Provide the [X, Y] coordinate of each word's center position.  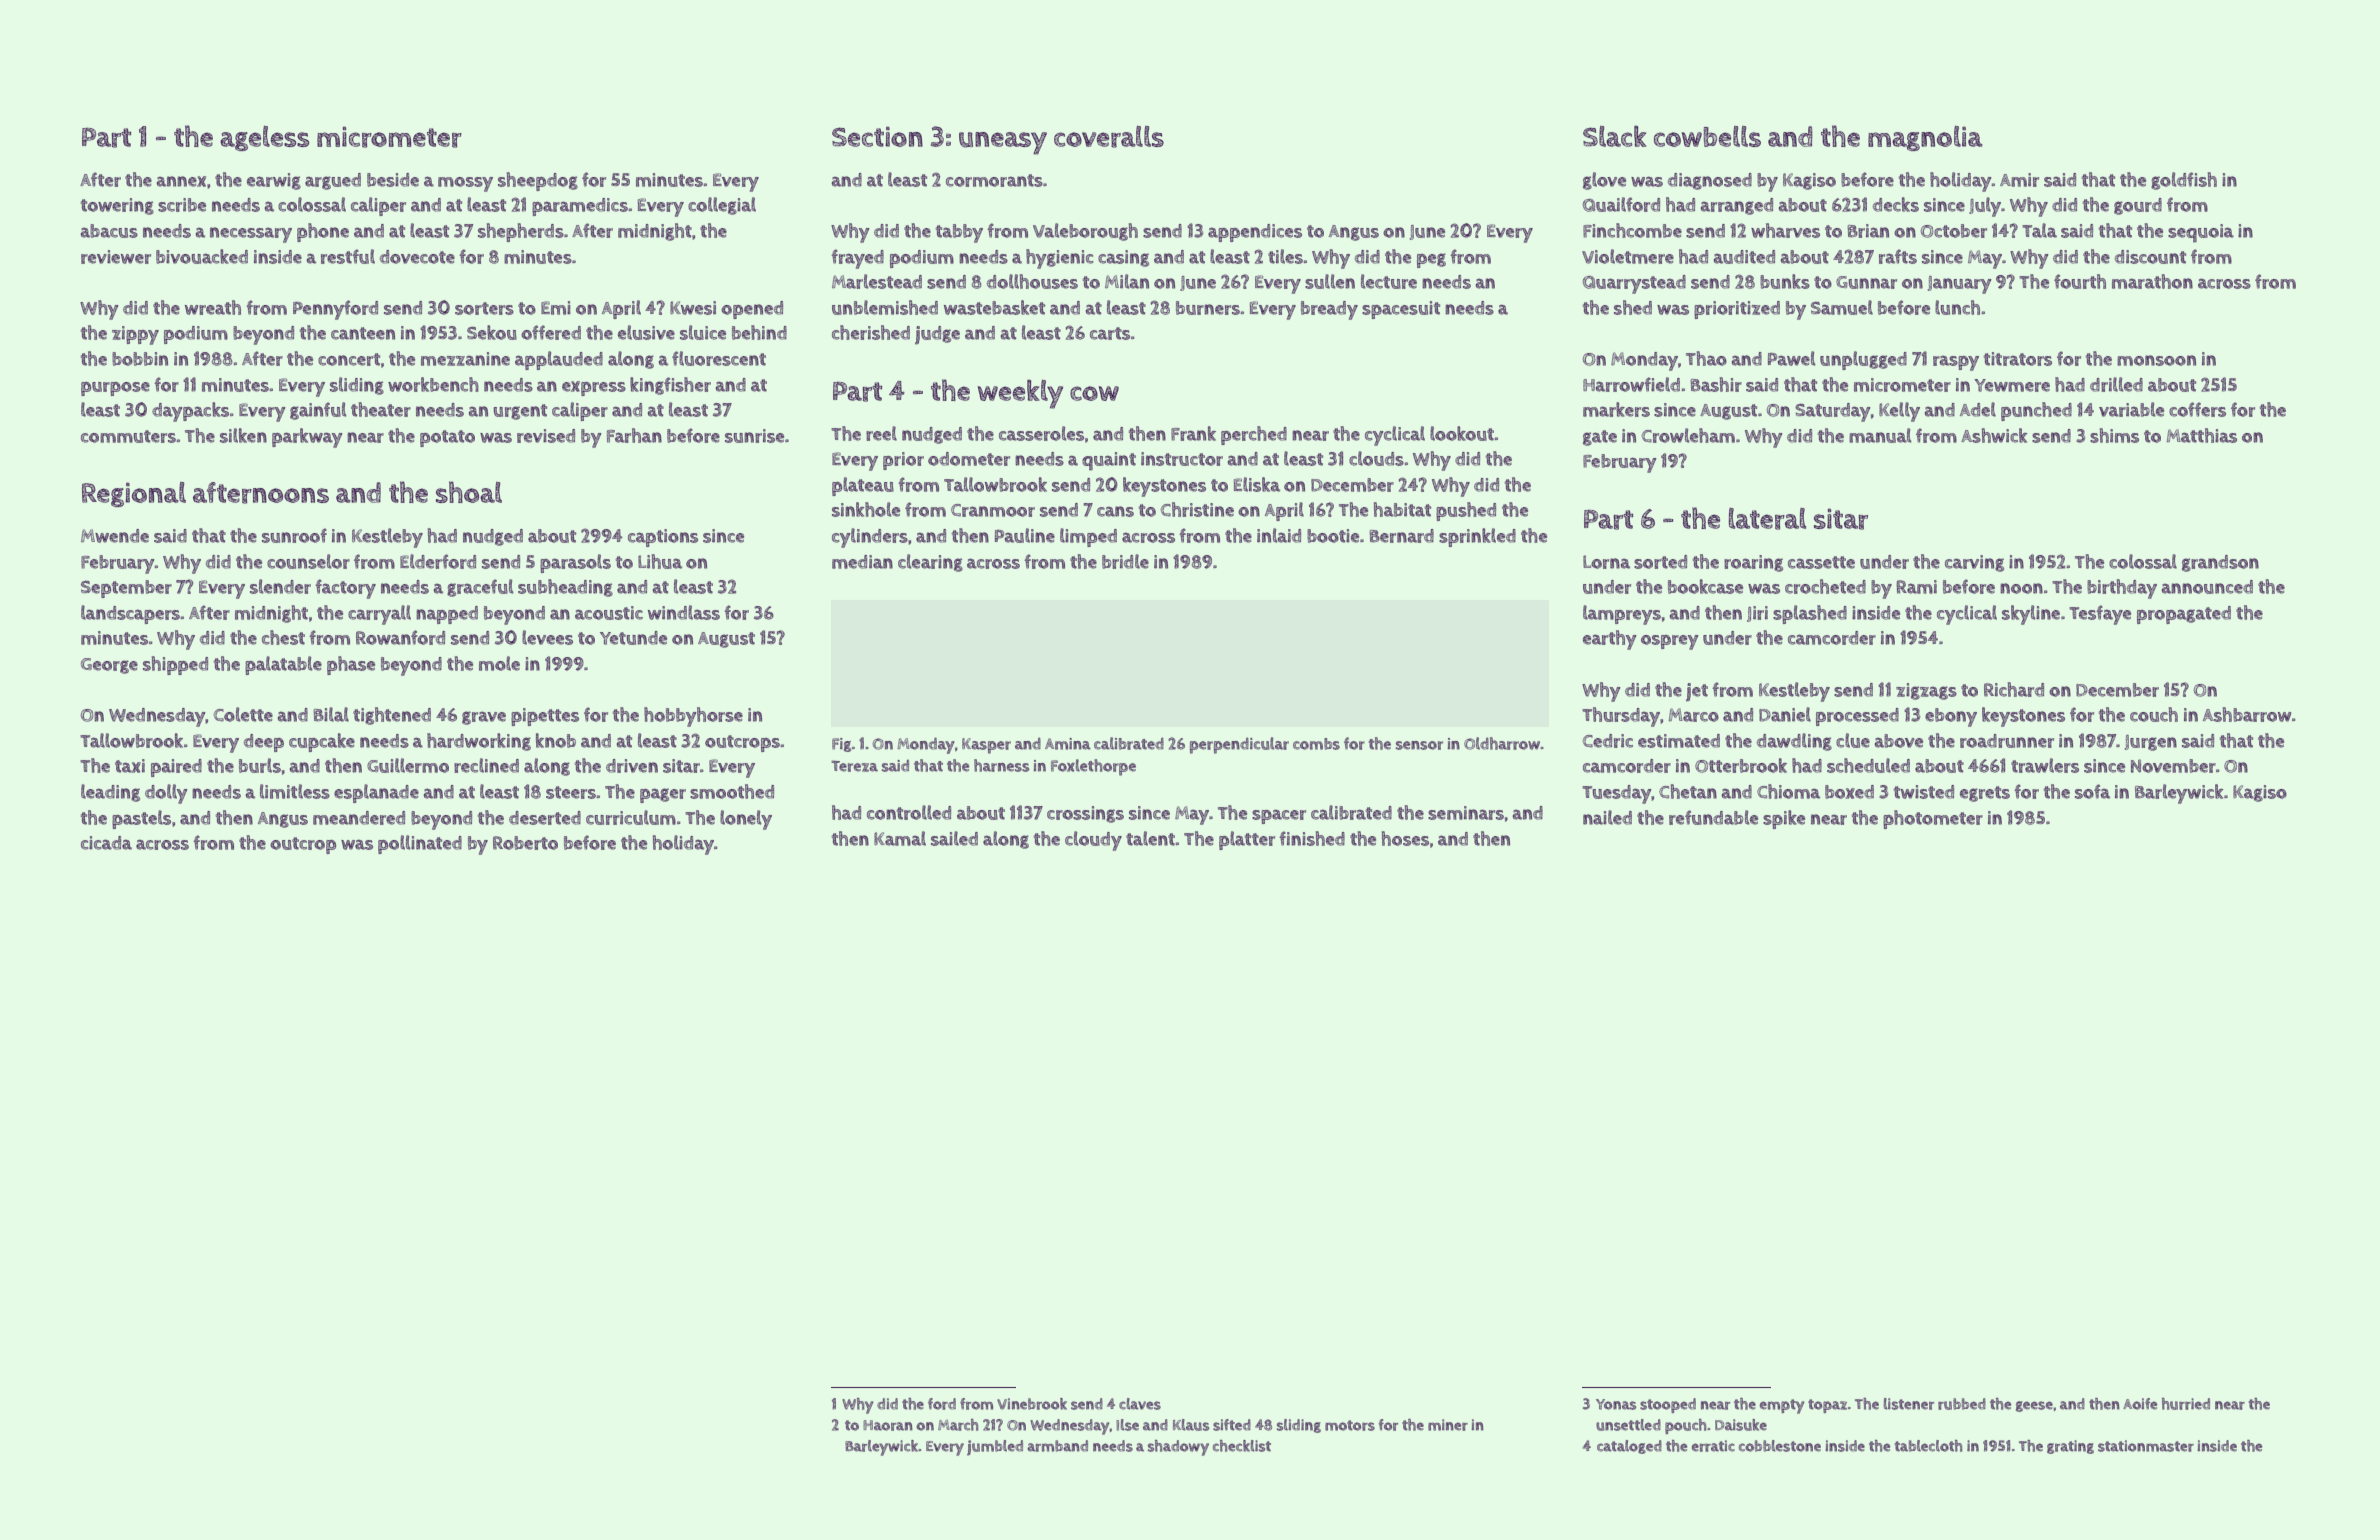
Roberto [525, 843]
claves [1140, 1404]
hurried [2186, 1404]
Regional [134, 494]
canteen [363, 333]
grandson [2220, 563]
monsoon [2156, 360]
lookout [1462, 433]
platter [1247, 840]
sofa [2092, 791]
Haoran [888, 1425]
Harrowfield [1631, 384]
